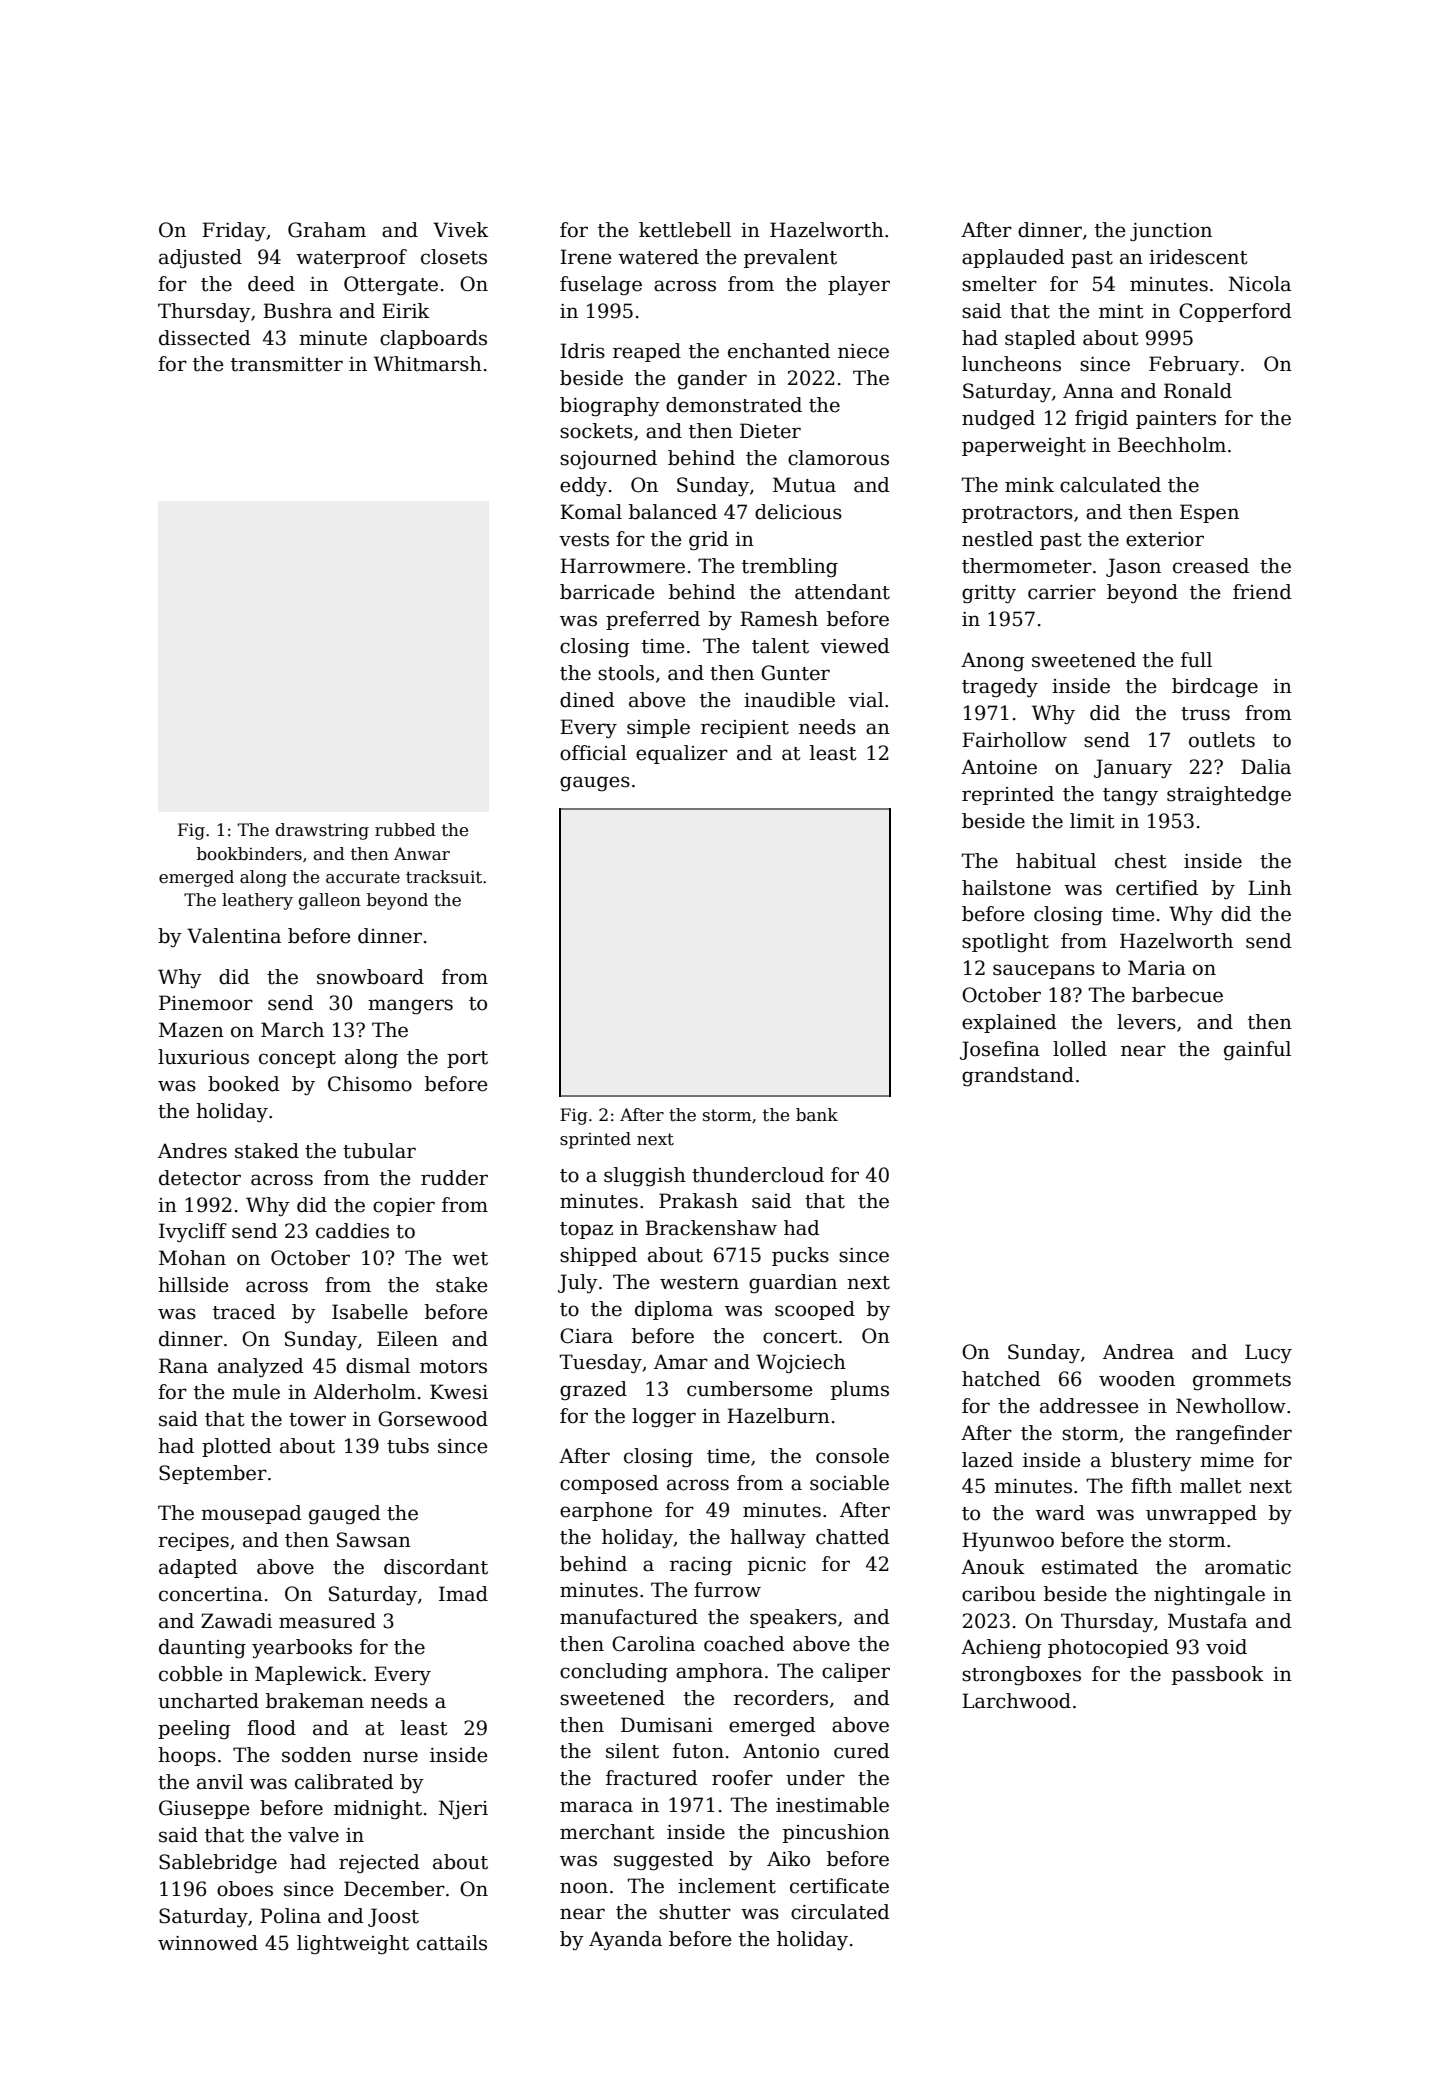 The image size is (1450, 2100). I want to click on mousepad, so click(251, 1514).
